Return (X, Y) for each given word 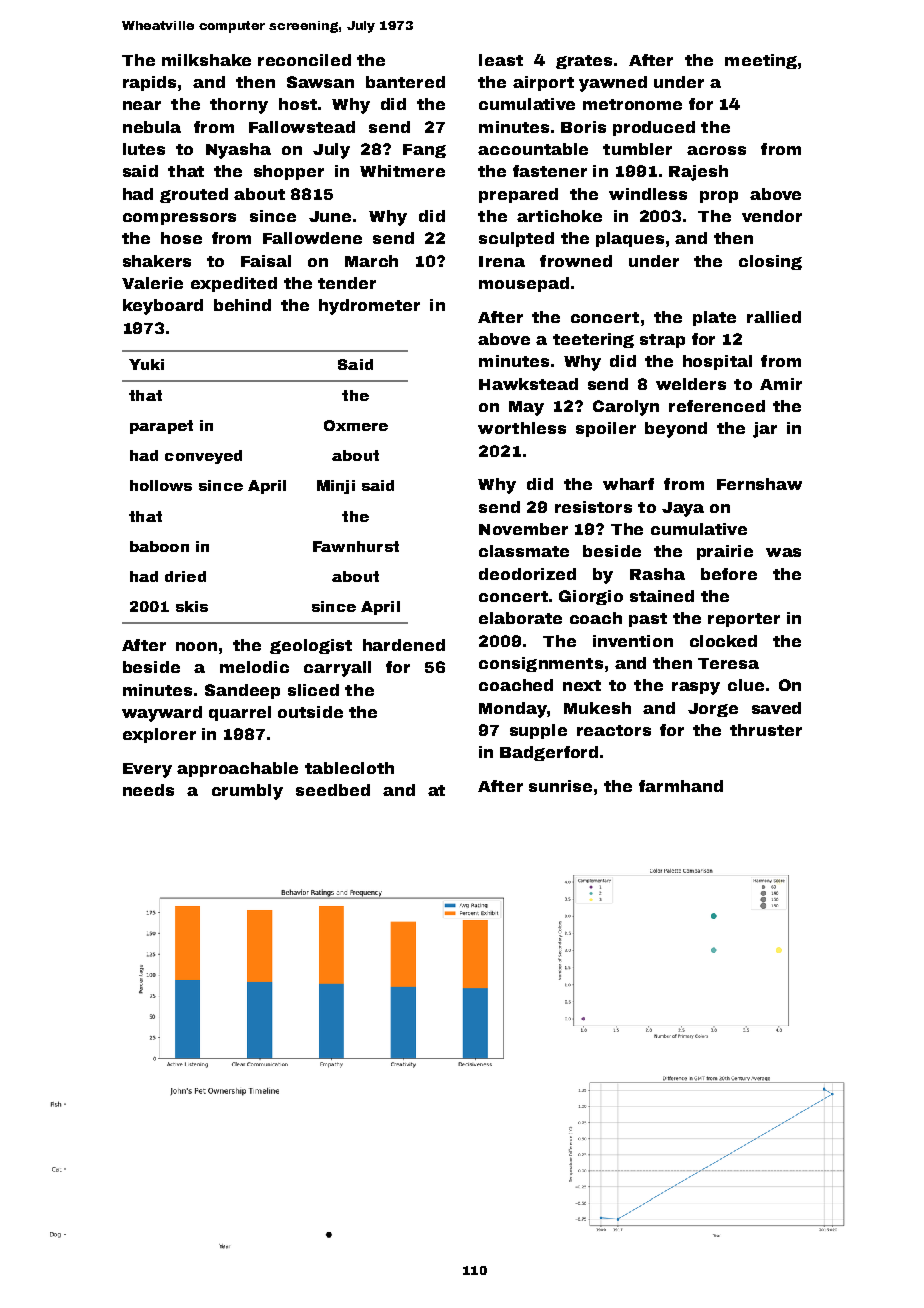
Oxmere (356, 425)
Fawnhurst (356, 546)
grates (584, 62)
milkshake (206, 60)
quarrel (240, 713)
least (501, 60)
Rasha (657, 574)
